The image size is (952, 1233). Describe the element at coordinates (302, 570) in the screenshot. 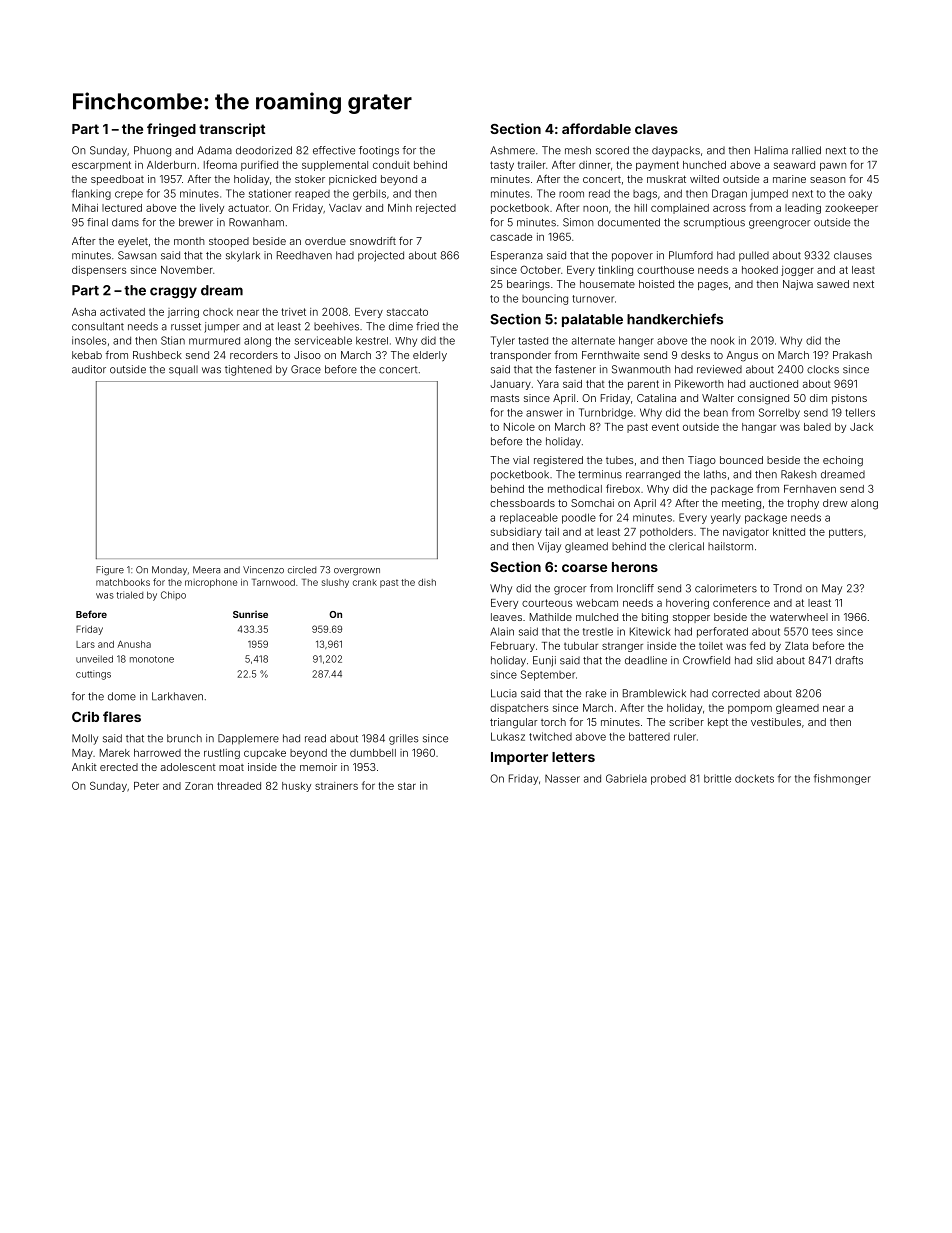

I see `circled` at that location.
